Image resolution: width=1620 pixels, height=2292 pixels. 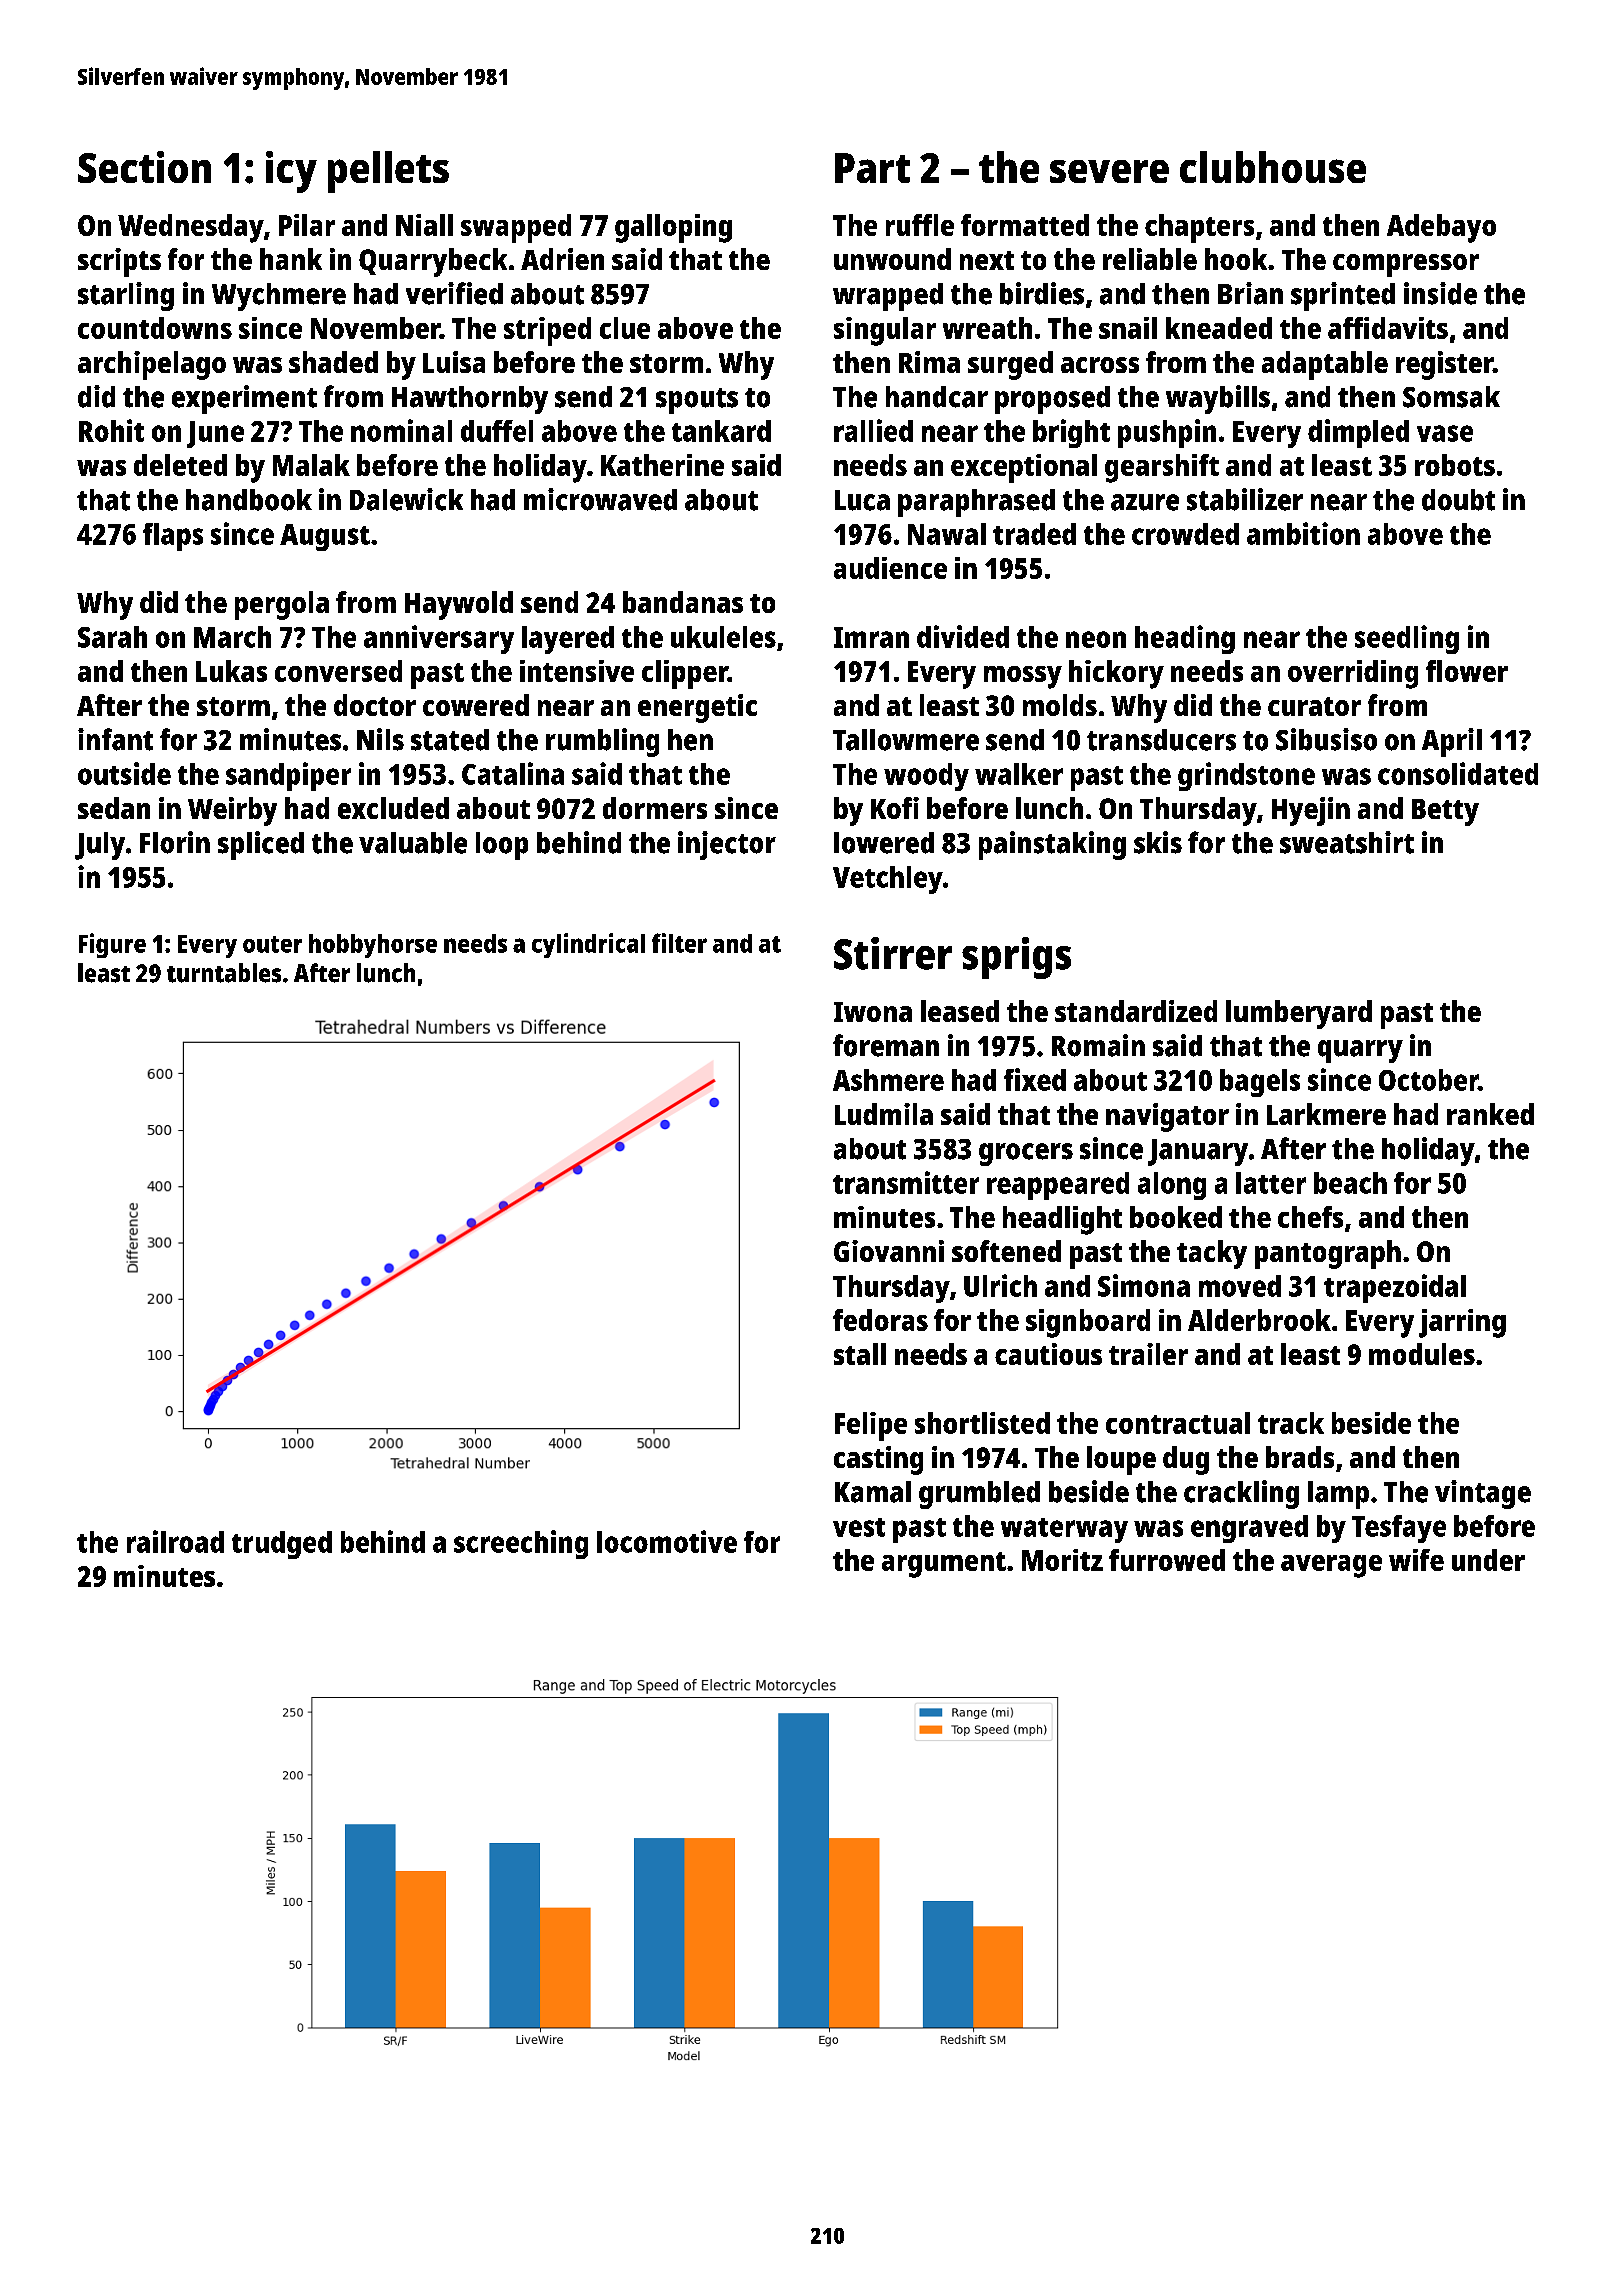 I want to click on Adebayo, so click(x=1441, y=228).
